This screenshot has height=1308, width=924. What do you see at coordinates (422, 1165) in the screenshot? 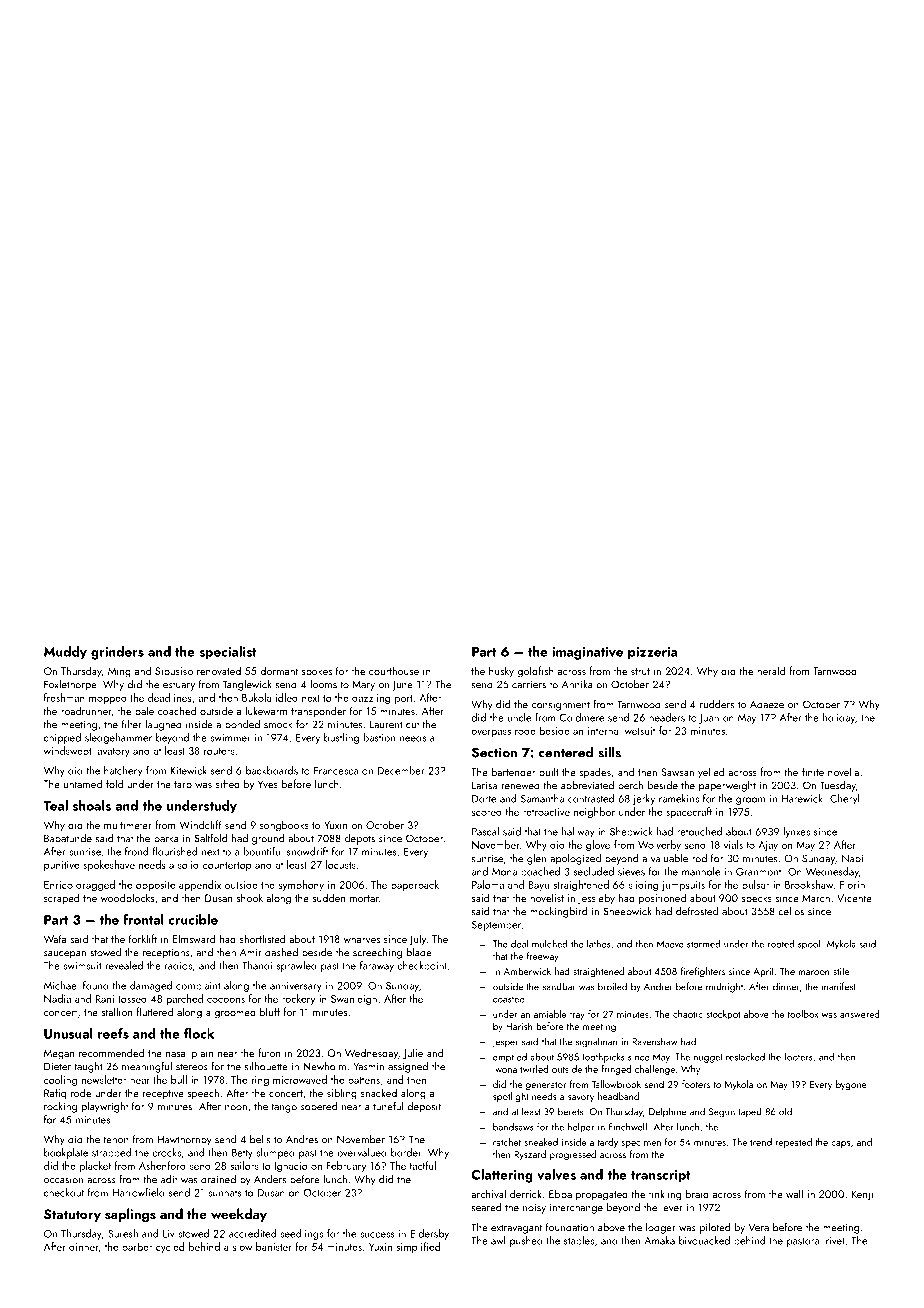
I see `tactful` at bounding box center [422, 1165].
